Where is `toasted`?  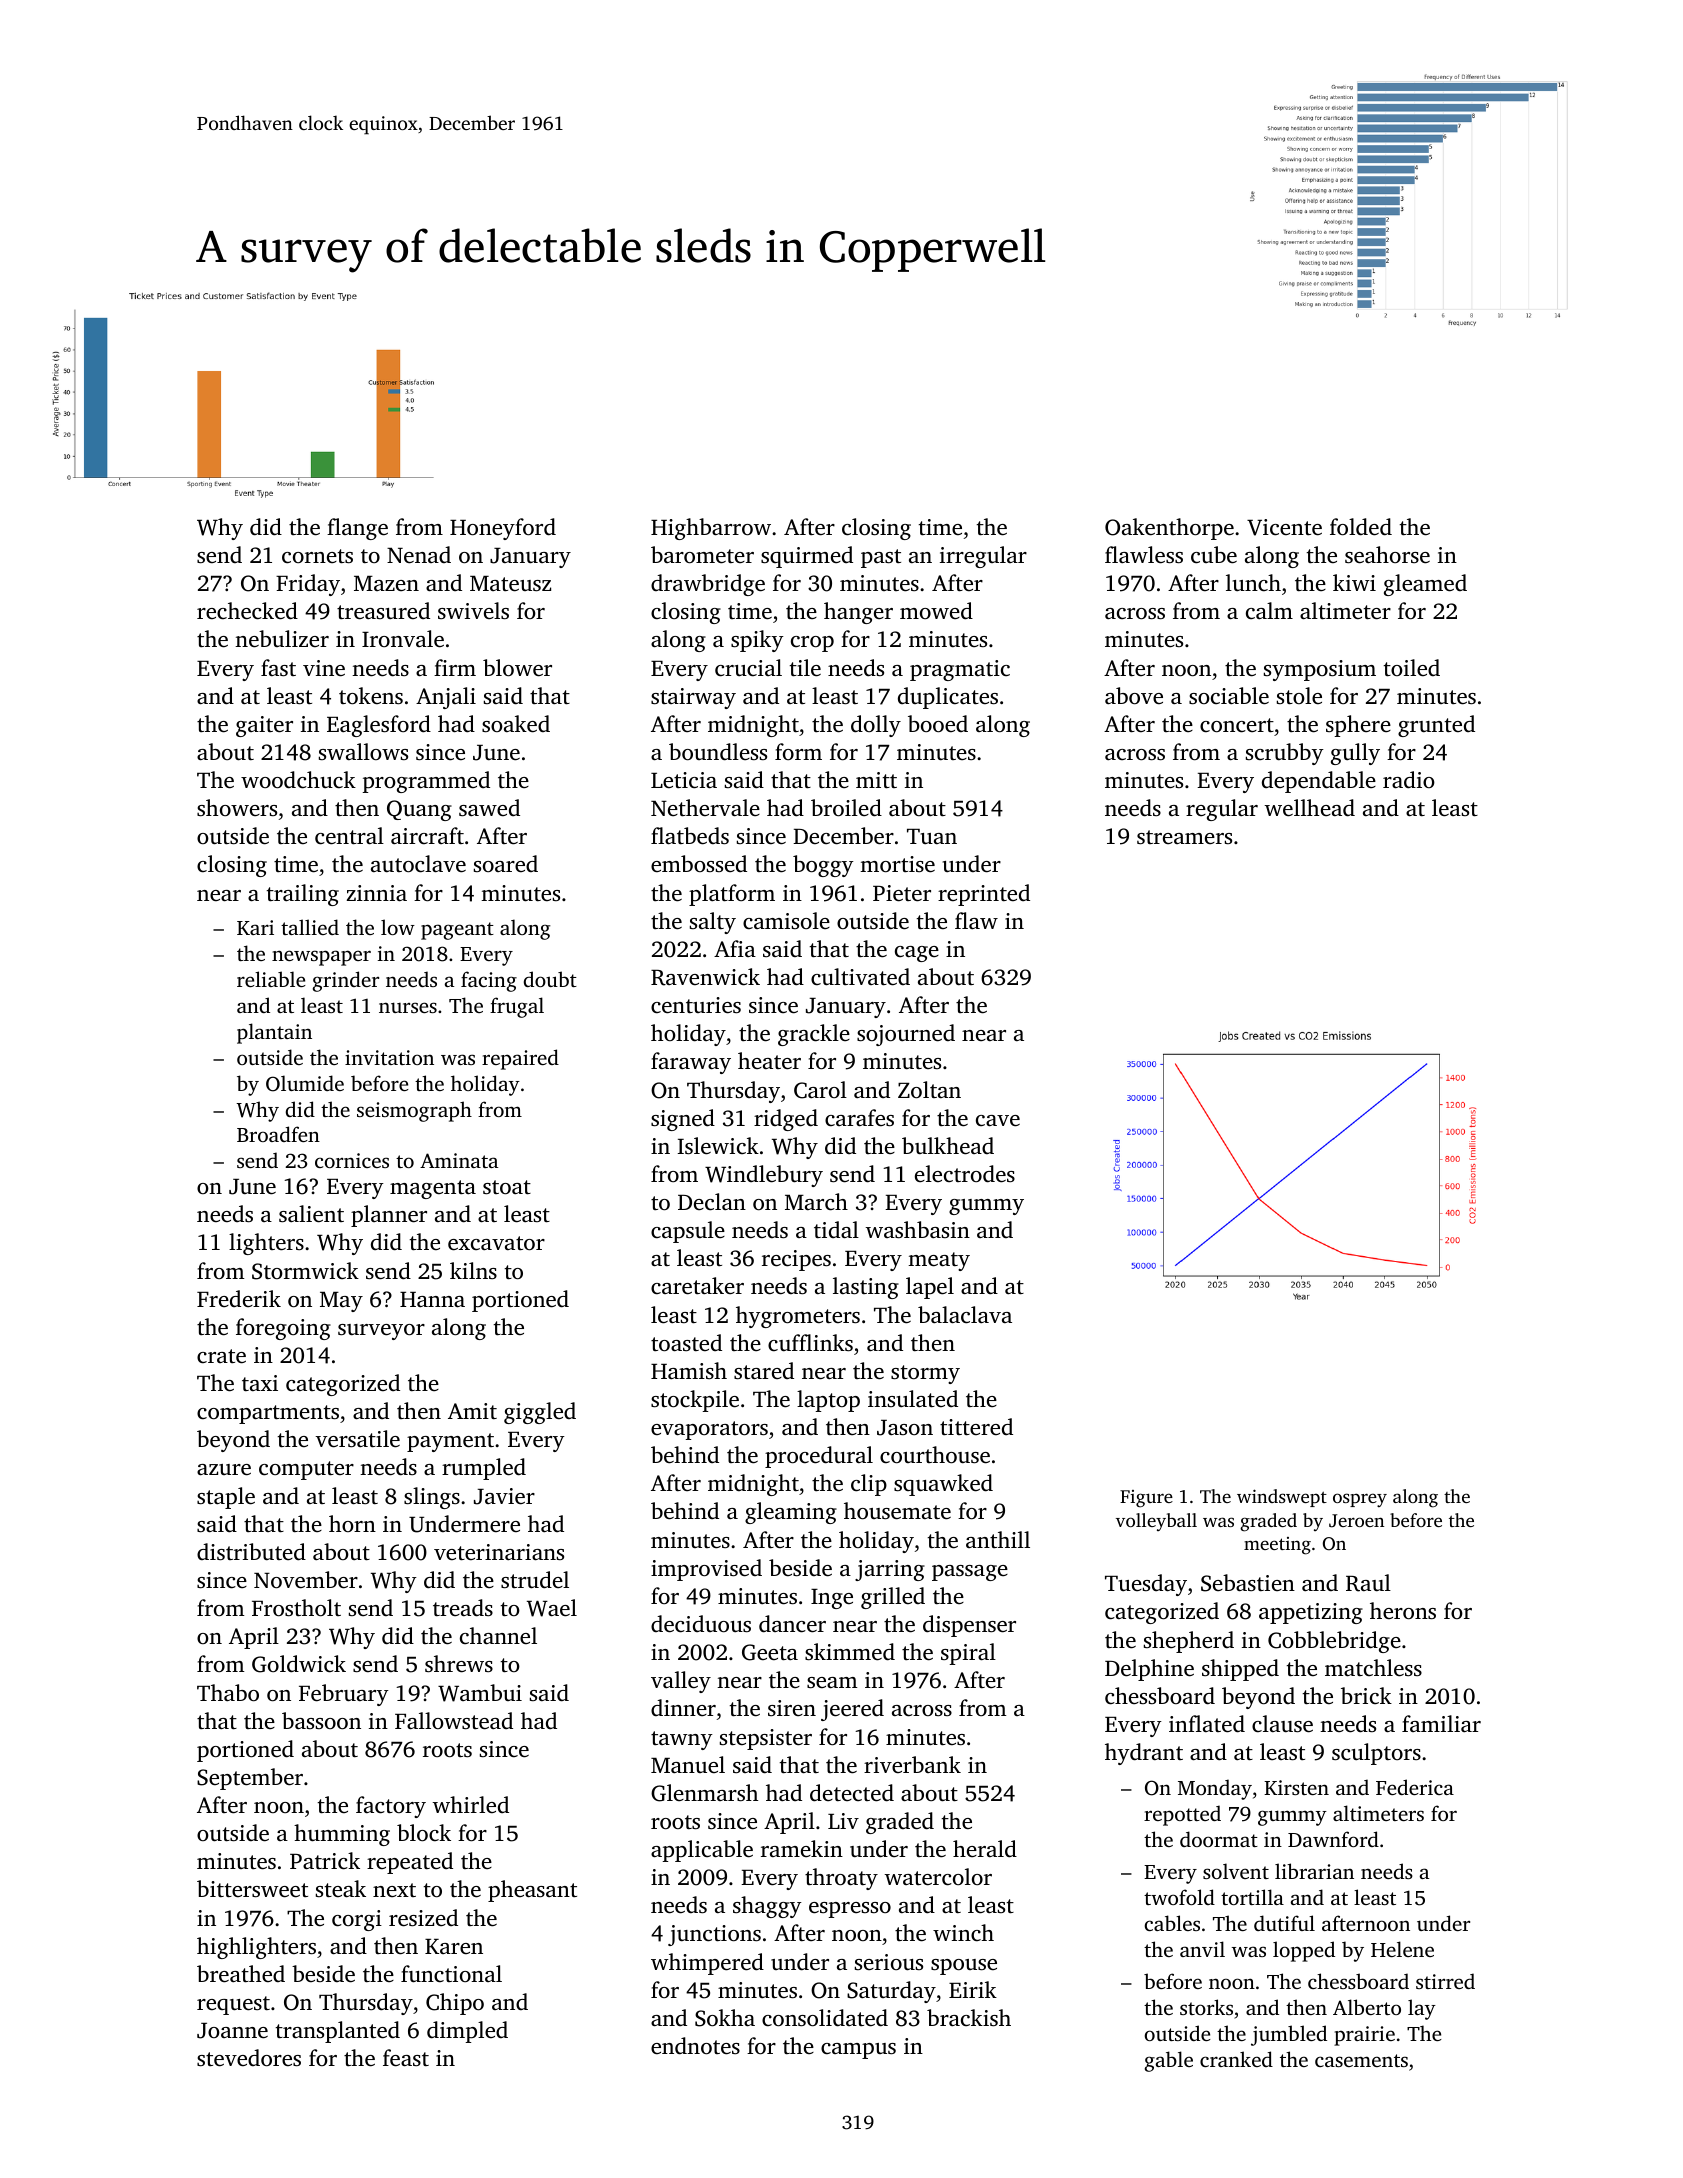 toasted is located at coordinates (686, 1343).
